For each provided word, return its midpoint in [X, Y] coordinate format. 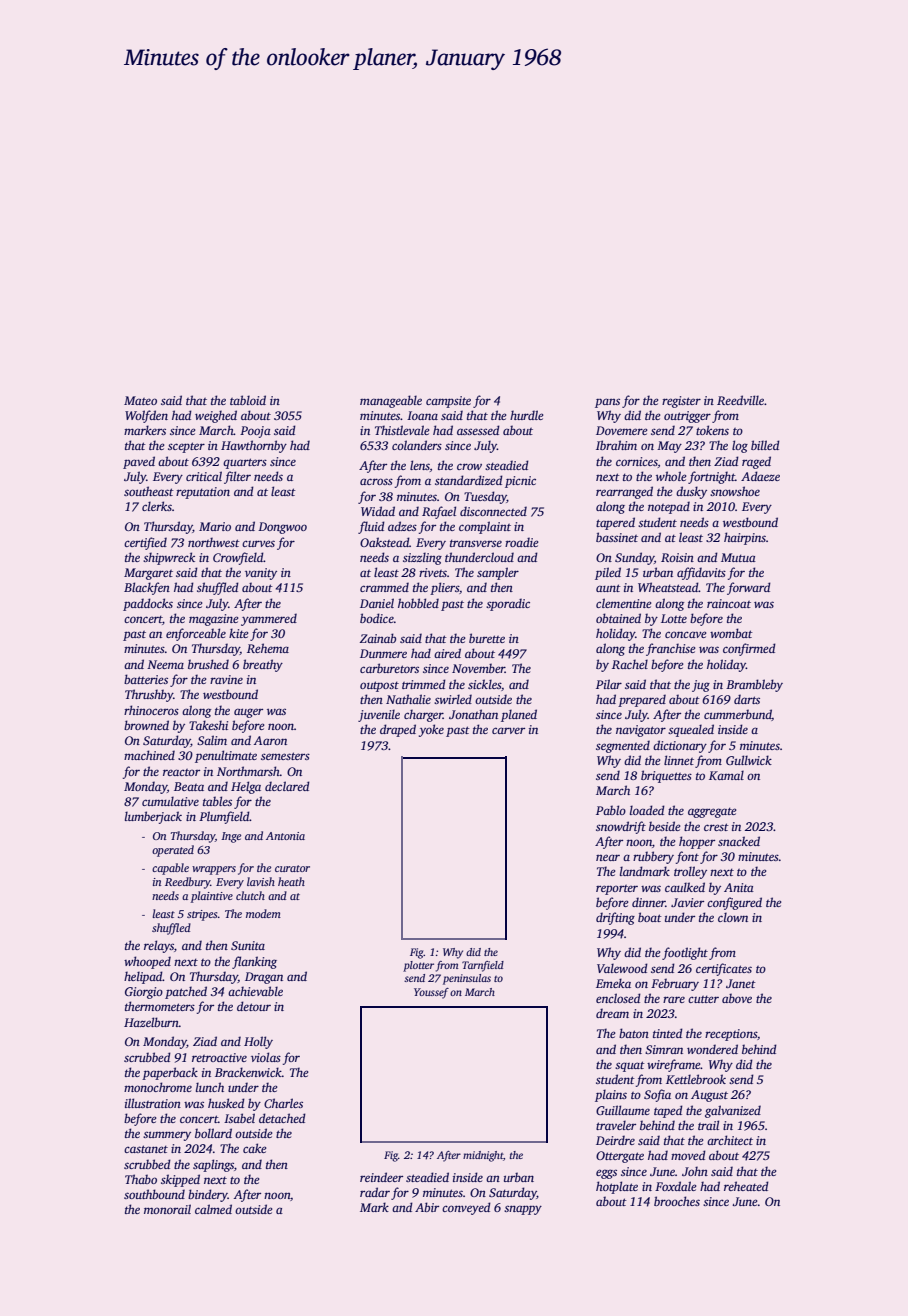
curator [292, 868]
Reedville [740, 400]
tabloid [248, 400]
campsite [448, 402]
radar [375, 1192]
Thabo [141, 1179]
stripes [202, 915]
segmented [623, 746]
